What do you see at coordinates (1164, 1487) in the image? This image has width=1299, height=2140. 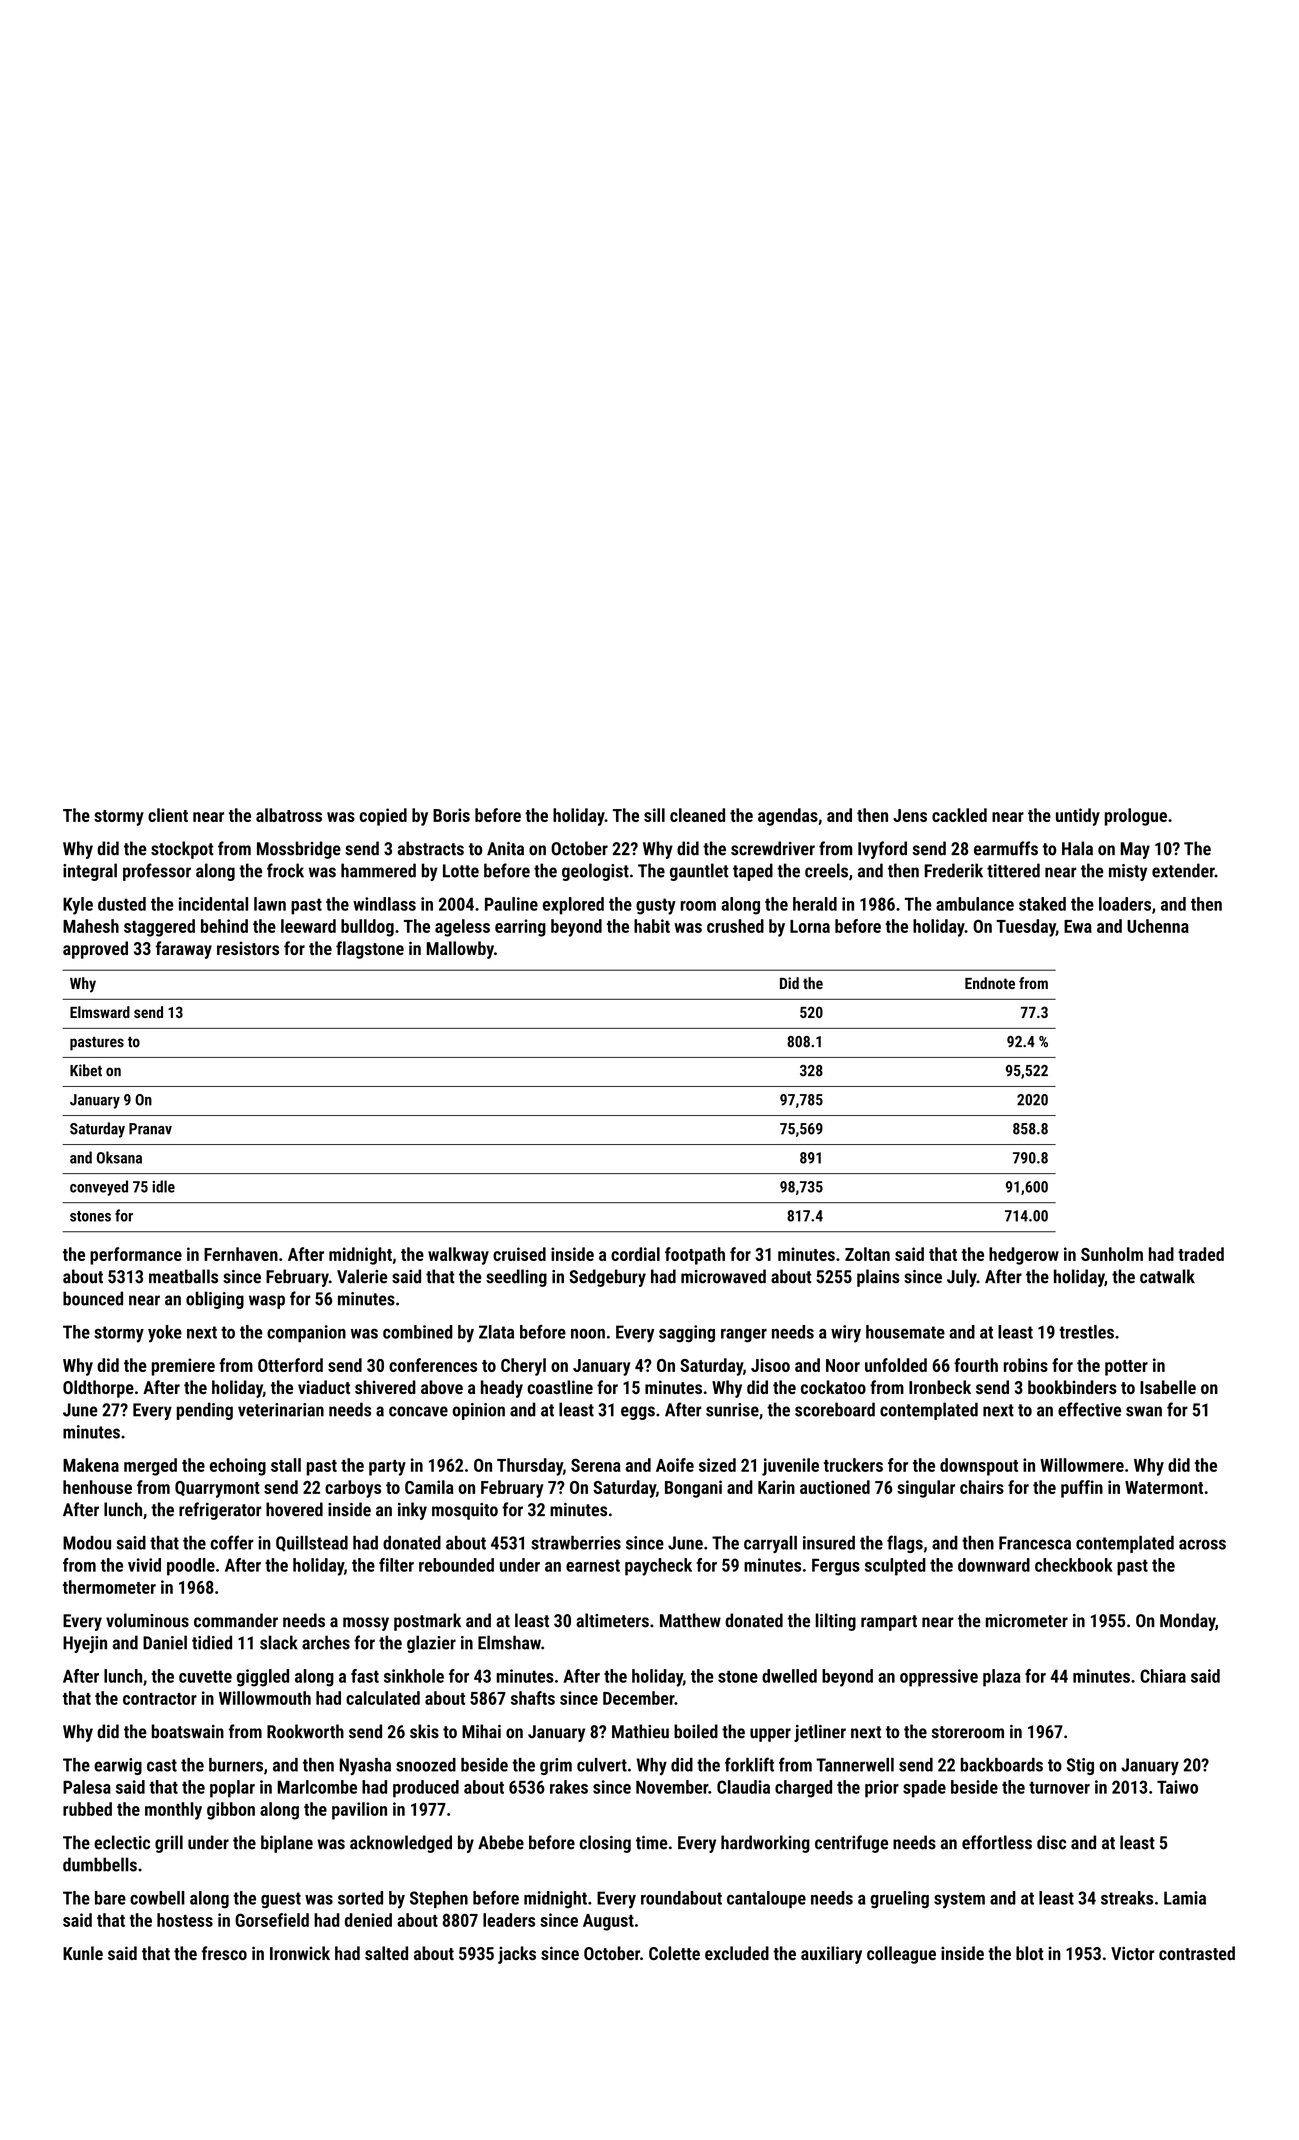 I see `Watermont` at bounding box center [1164, 1487].
